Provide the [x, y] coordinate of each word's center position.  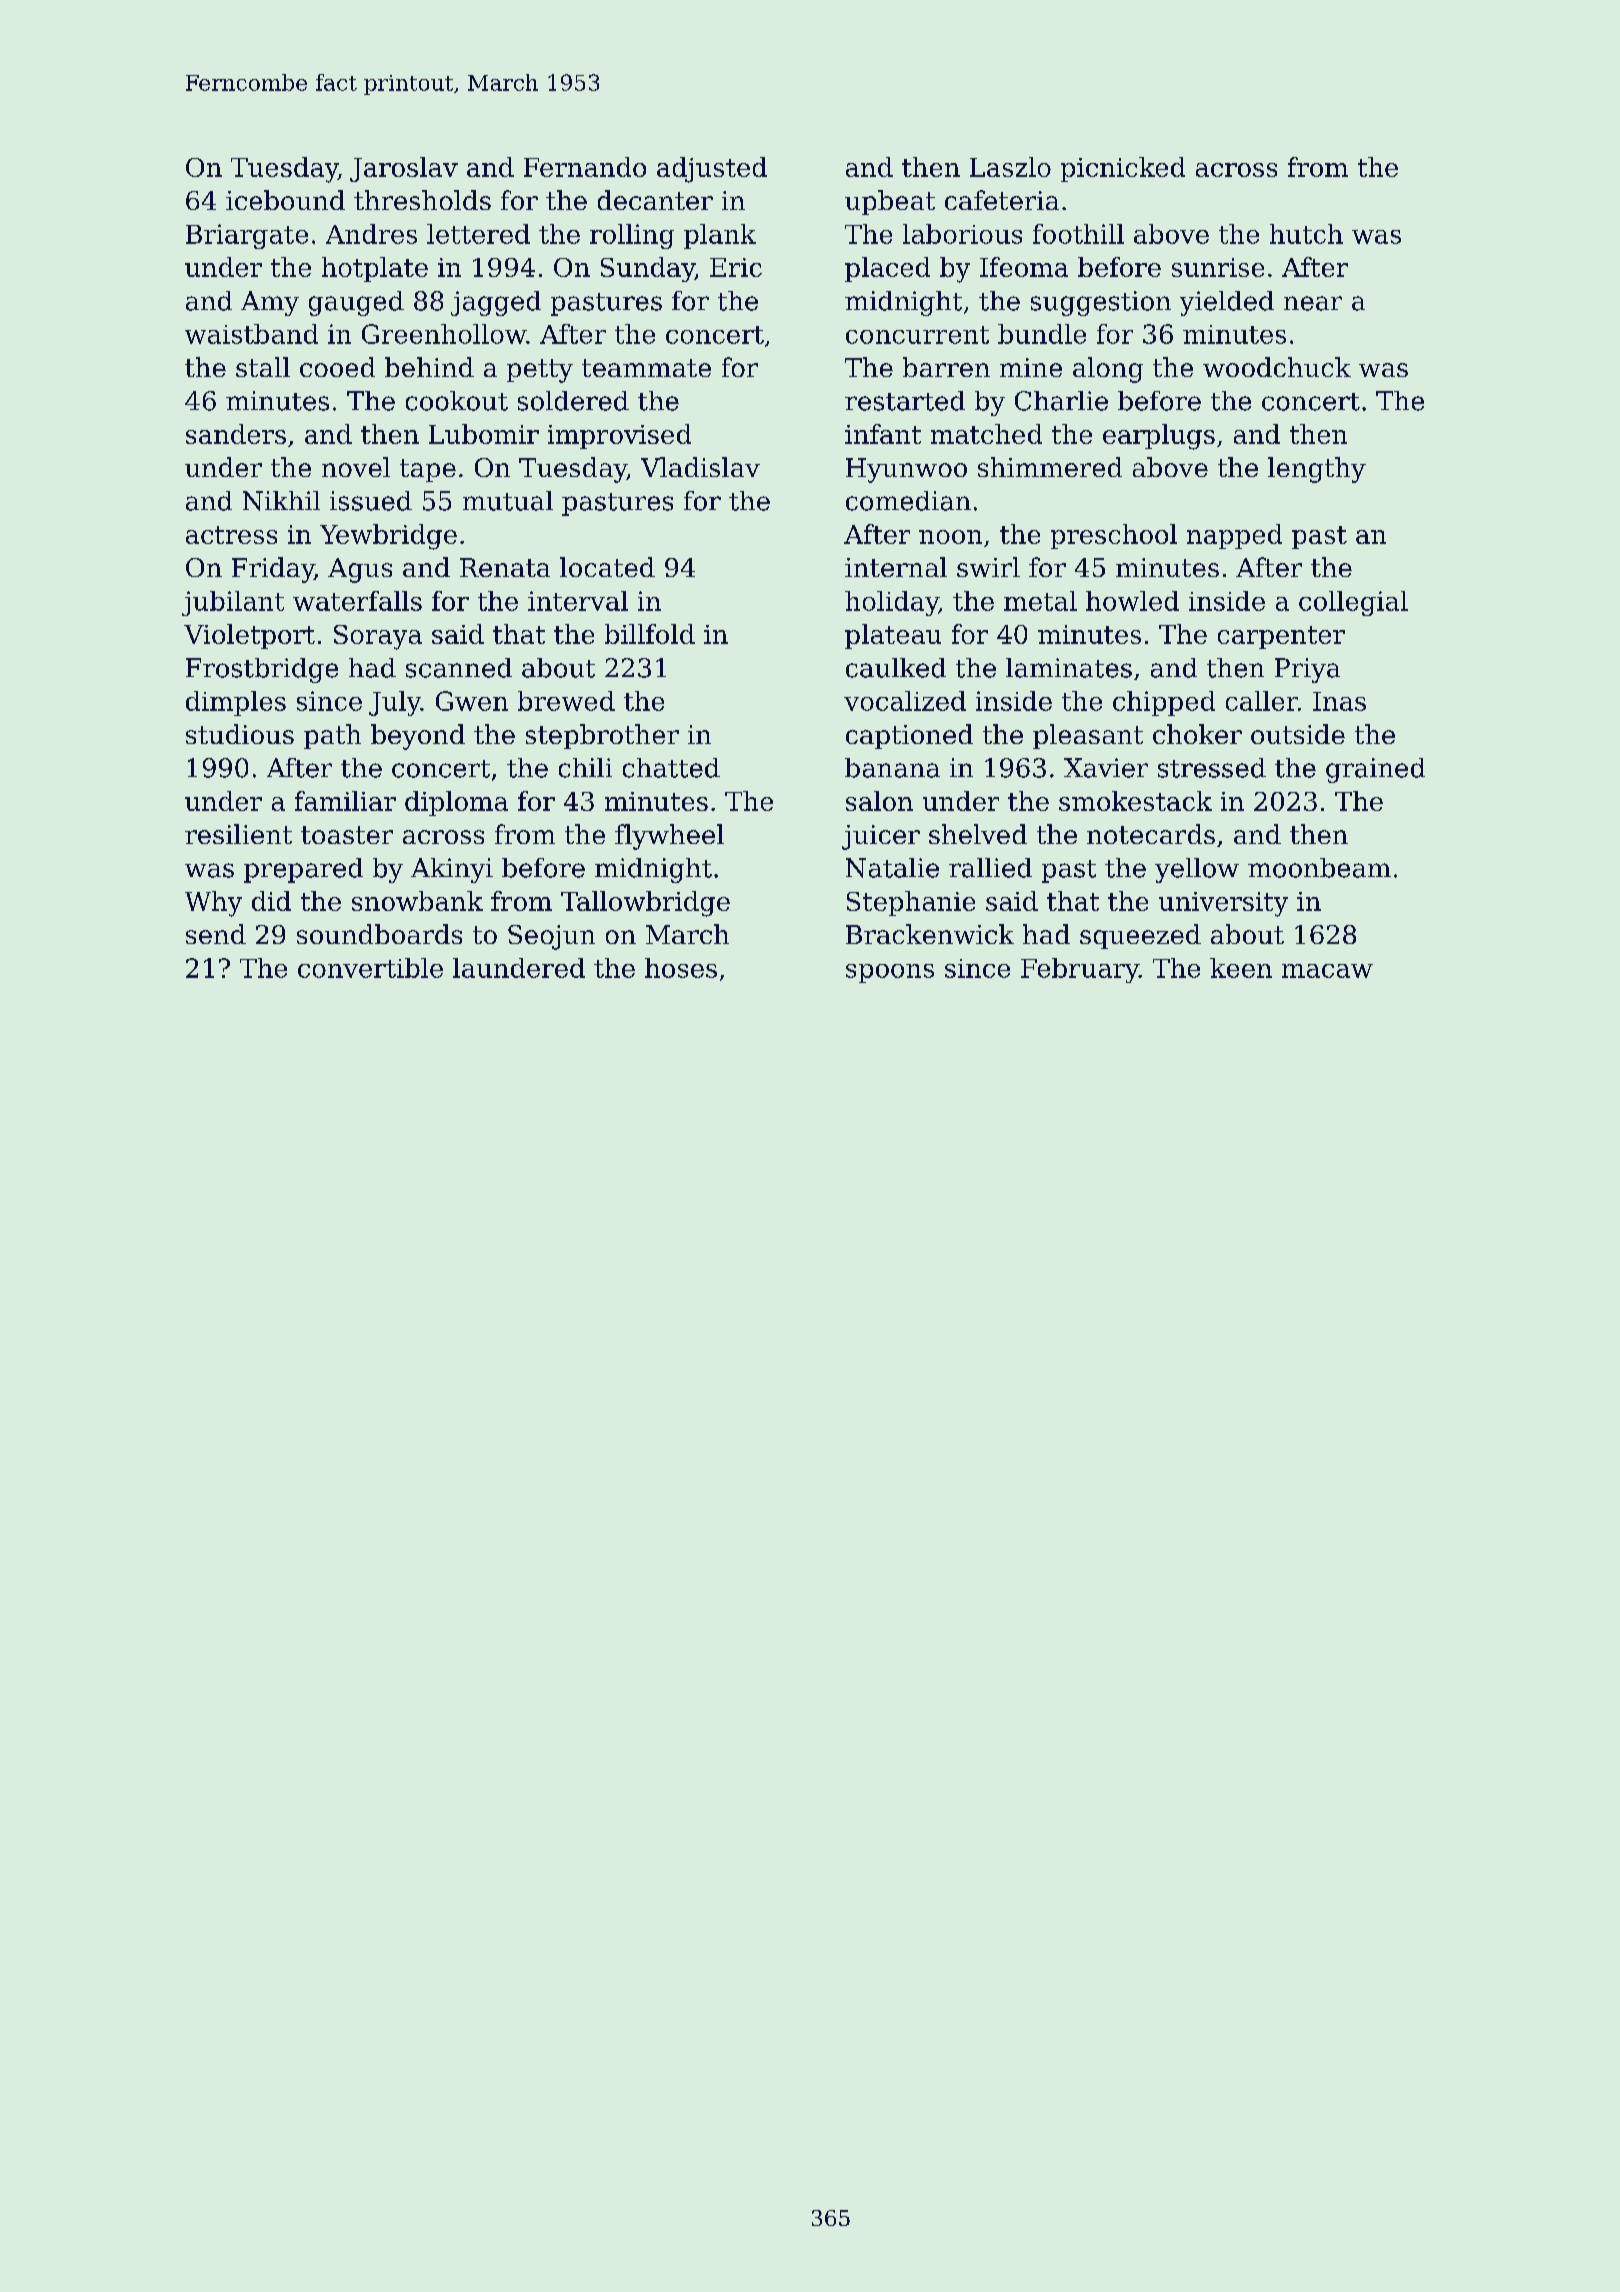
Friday [273, 570]
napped [1234, 536]
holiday [892, 603]
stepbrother [602, 736]
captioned [909, 736]
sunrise [1218, 267]
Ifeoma [1024, 267]
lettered [478, 234]
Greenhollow [444, 334]
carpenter [1281, 637]
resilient [238, 834]
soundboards [379, 934]
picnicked [1123, 169]
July [395, 703]
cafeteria [1002, 200]
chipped [1164, 703]
